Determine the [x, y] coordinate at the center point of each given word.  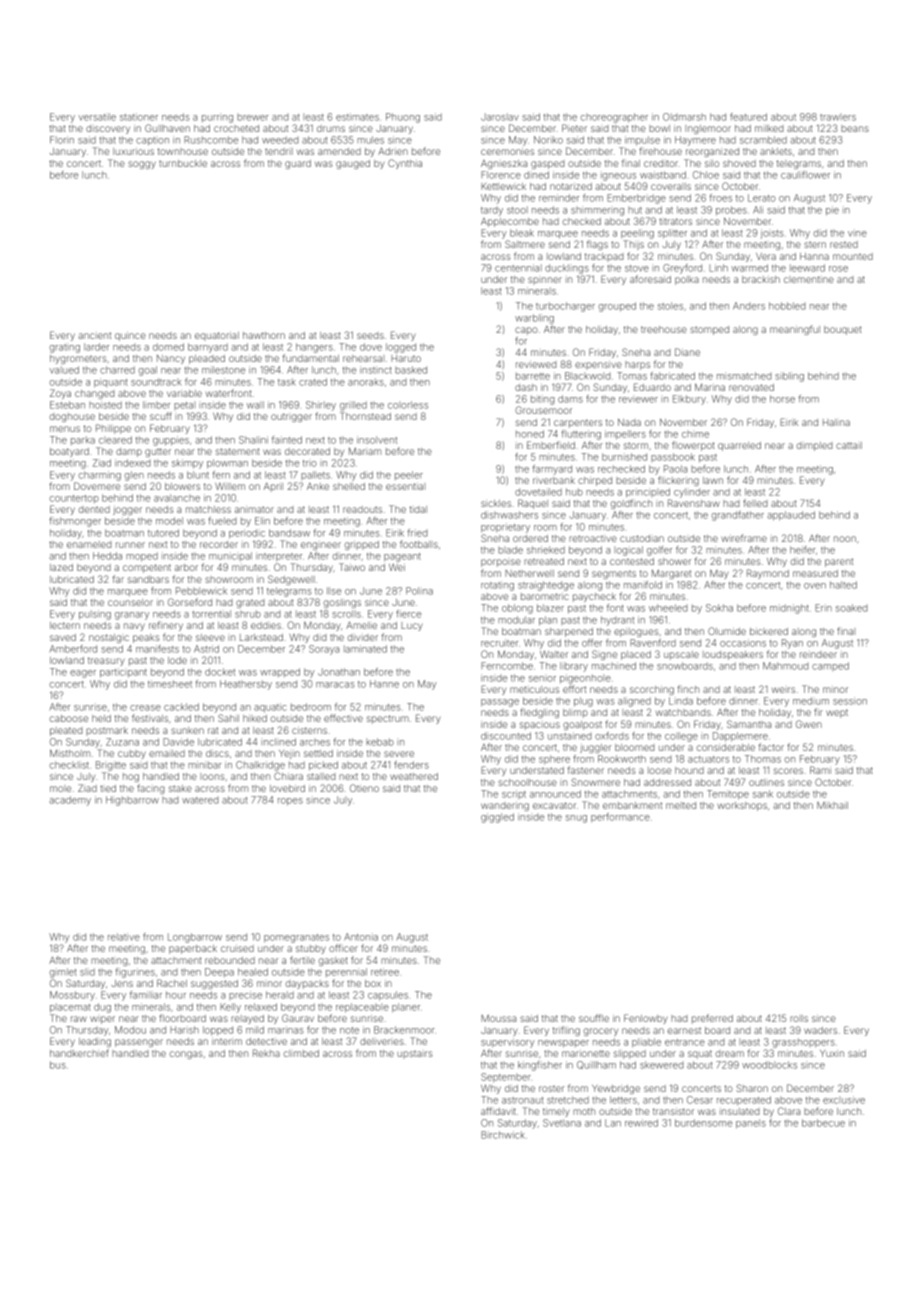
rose [838, 269]
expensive [598, 366]
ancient [94, 335]
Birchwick [503, 1135]
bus [58, 1065]
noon [845, 539]
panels [751, 1124]
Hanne [384, 684]
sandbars [148, 579]
